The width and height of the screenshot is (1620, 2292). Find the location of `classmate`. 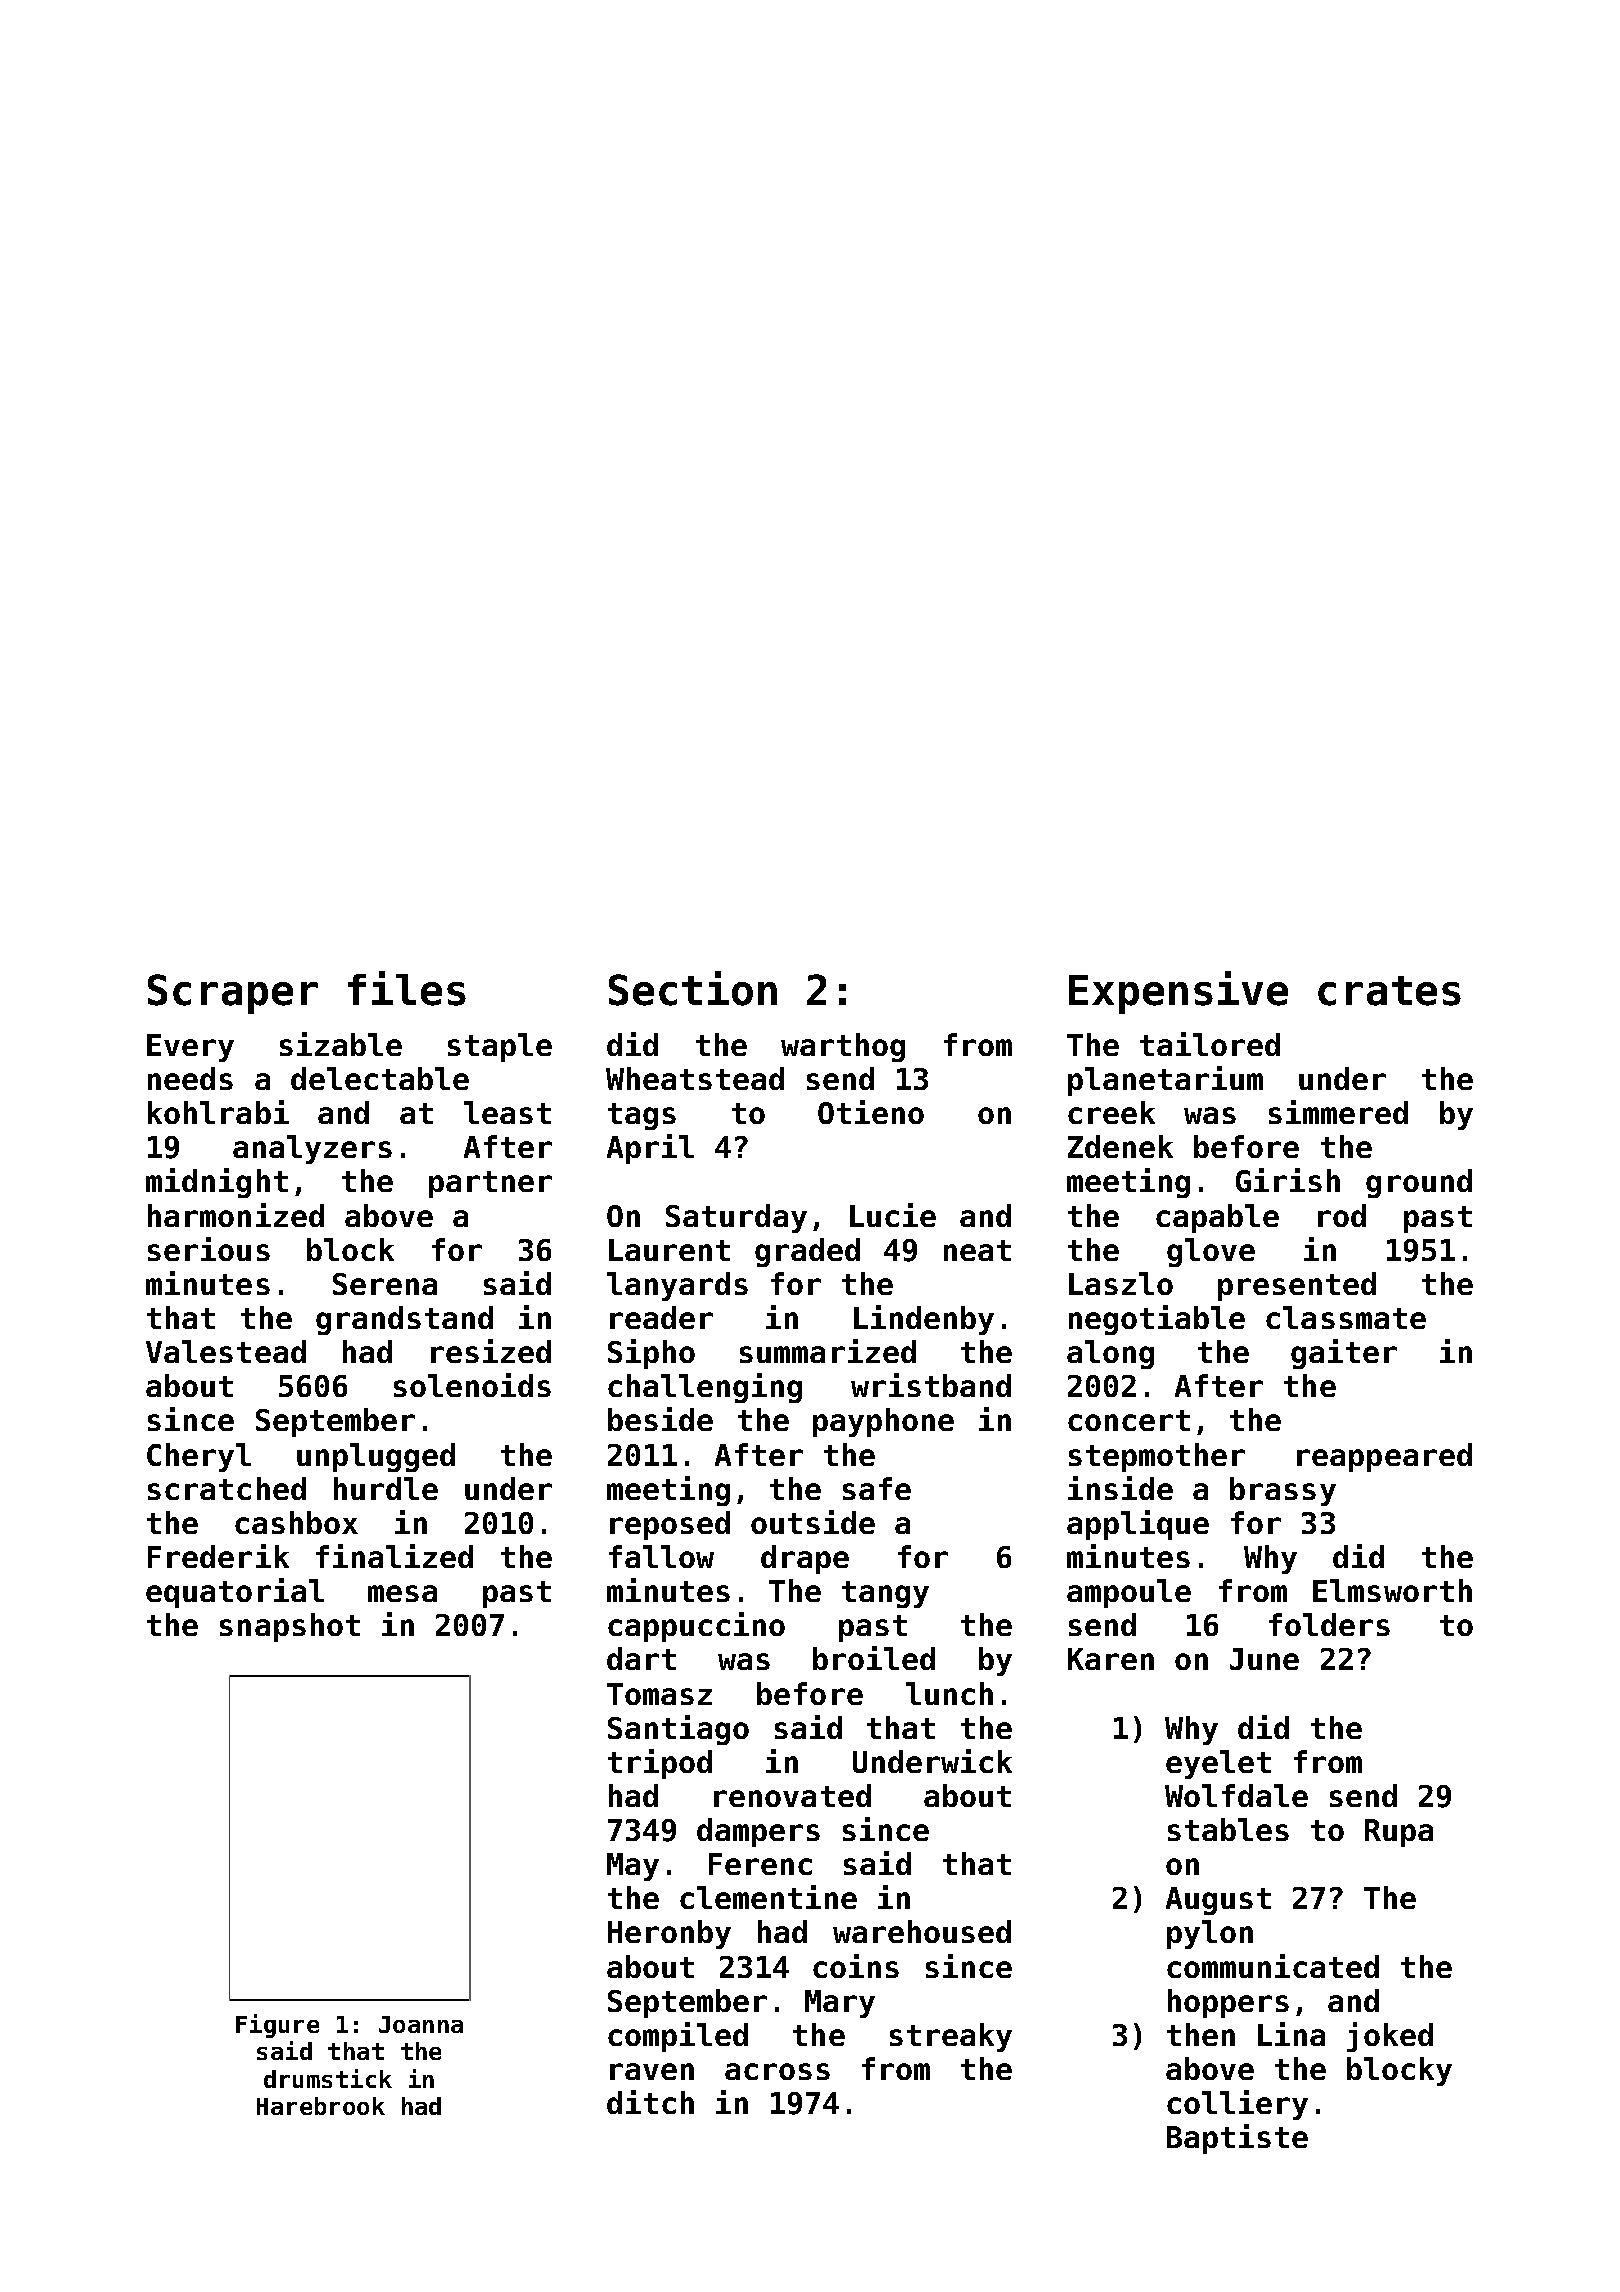

classmate is located at coordinates (1346, 1317).
